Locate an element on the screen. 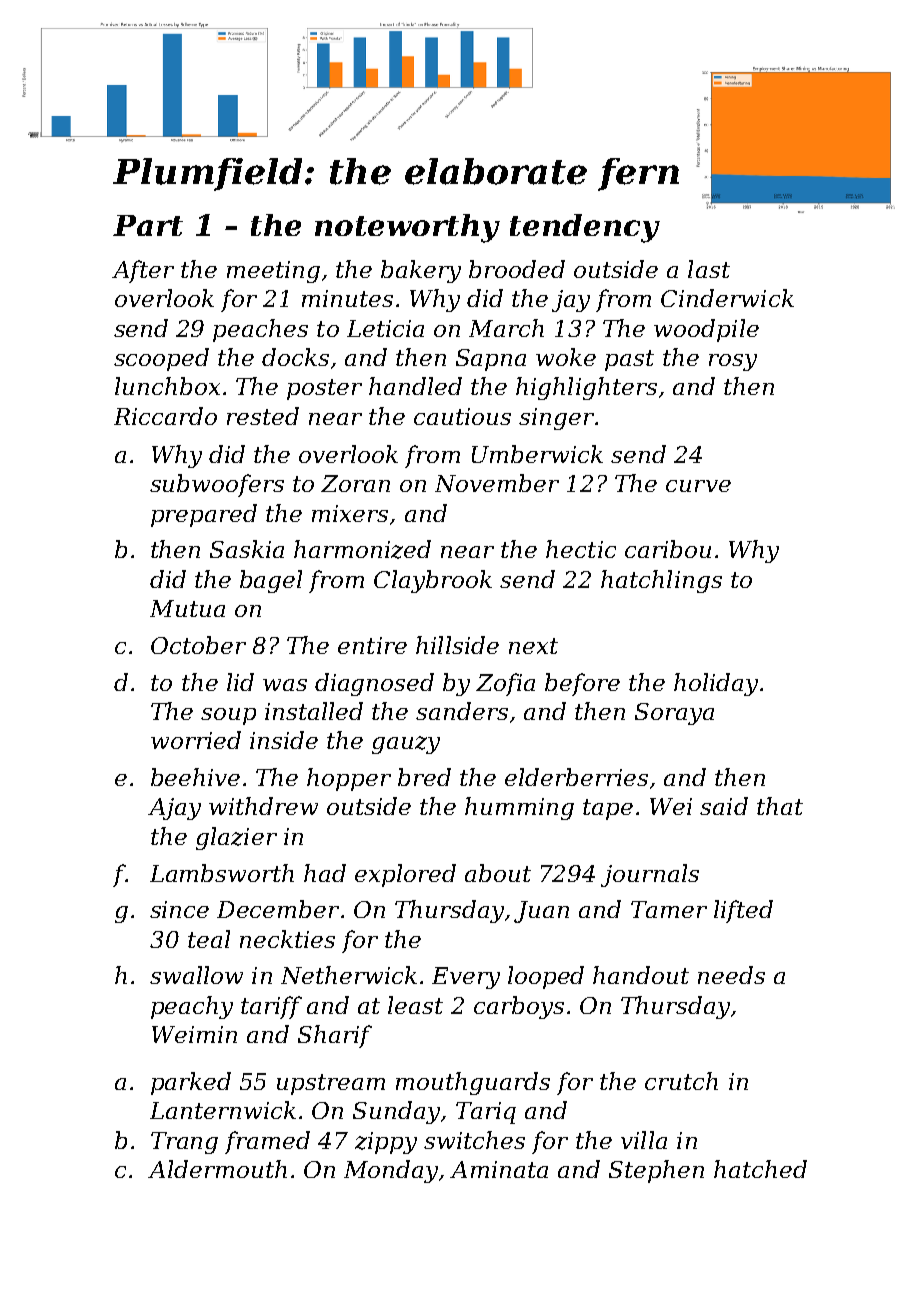  holiday is located at coordinates (716, 684).
